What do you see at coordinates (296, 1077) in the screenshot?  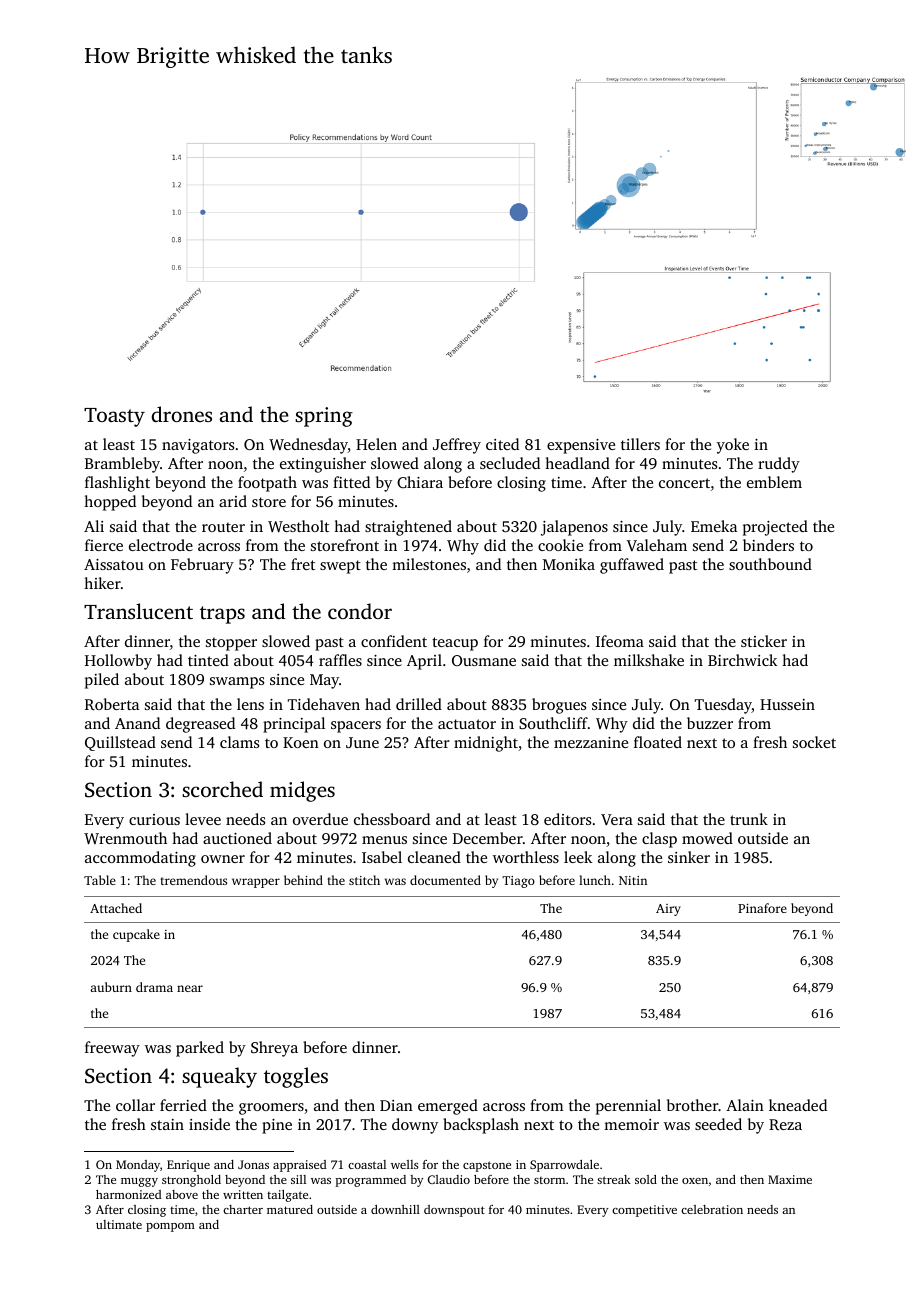 I see `toggles` at bounding box center [296, 1077].
